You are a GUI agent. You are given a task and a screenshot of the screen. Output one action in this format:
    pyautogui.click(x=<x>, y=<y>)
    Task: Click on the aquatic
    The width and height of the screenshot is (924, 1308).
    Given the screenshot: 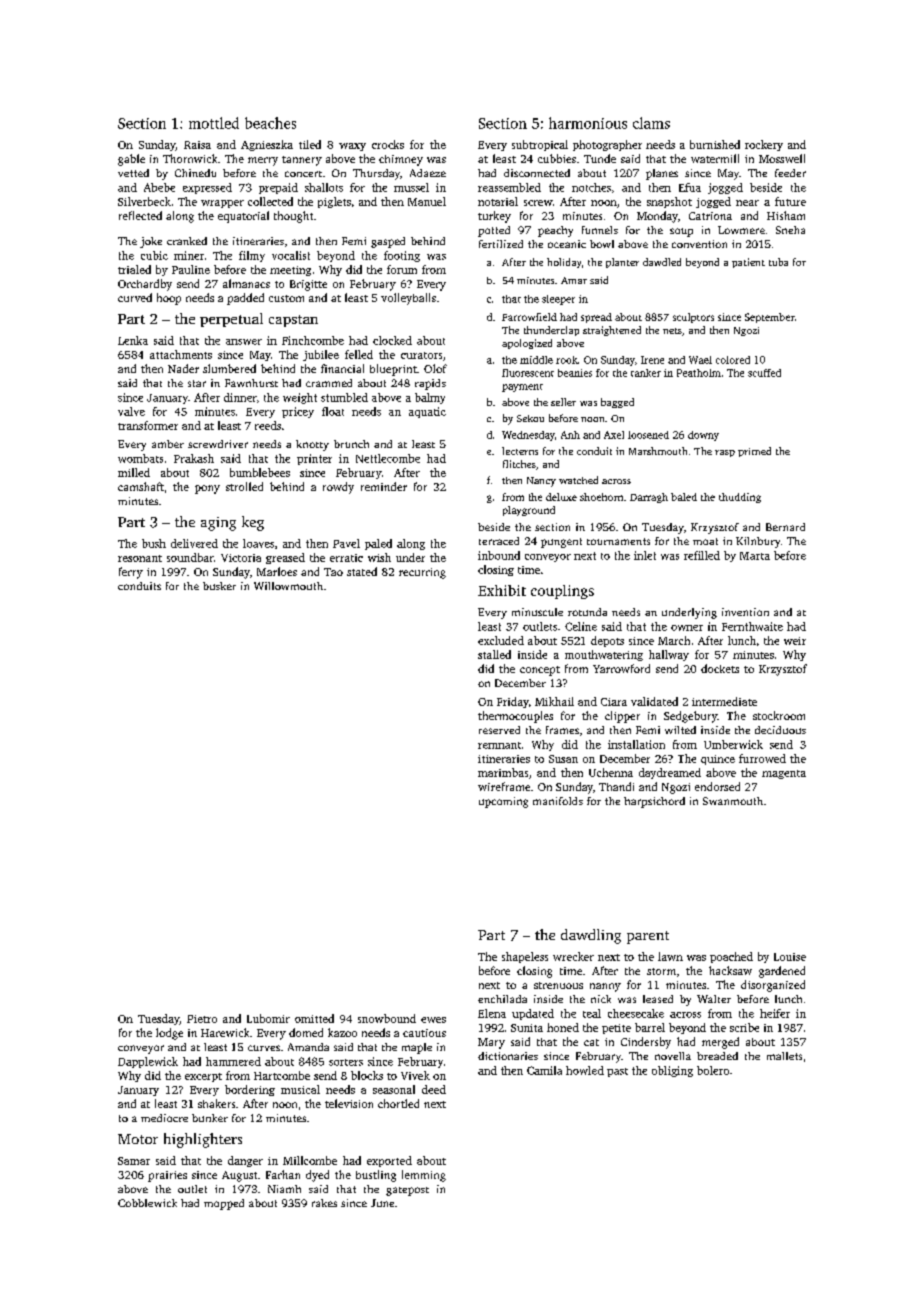 What is the action you would take?
    pyautogui.click(x=427, y=412)
